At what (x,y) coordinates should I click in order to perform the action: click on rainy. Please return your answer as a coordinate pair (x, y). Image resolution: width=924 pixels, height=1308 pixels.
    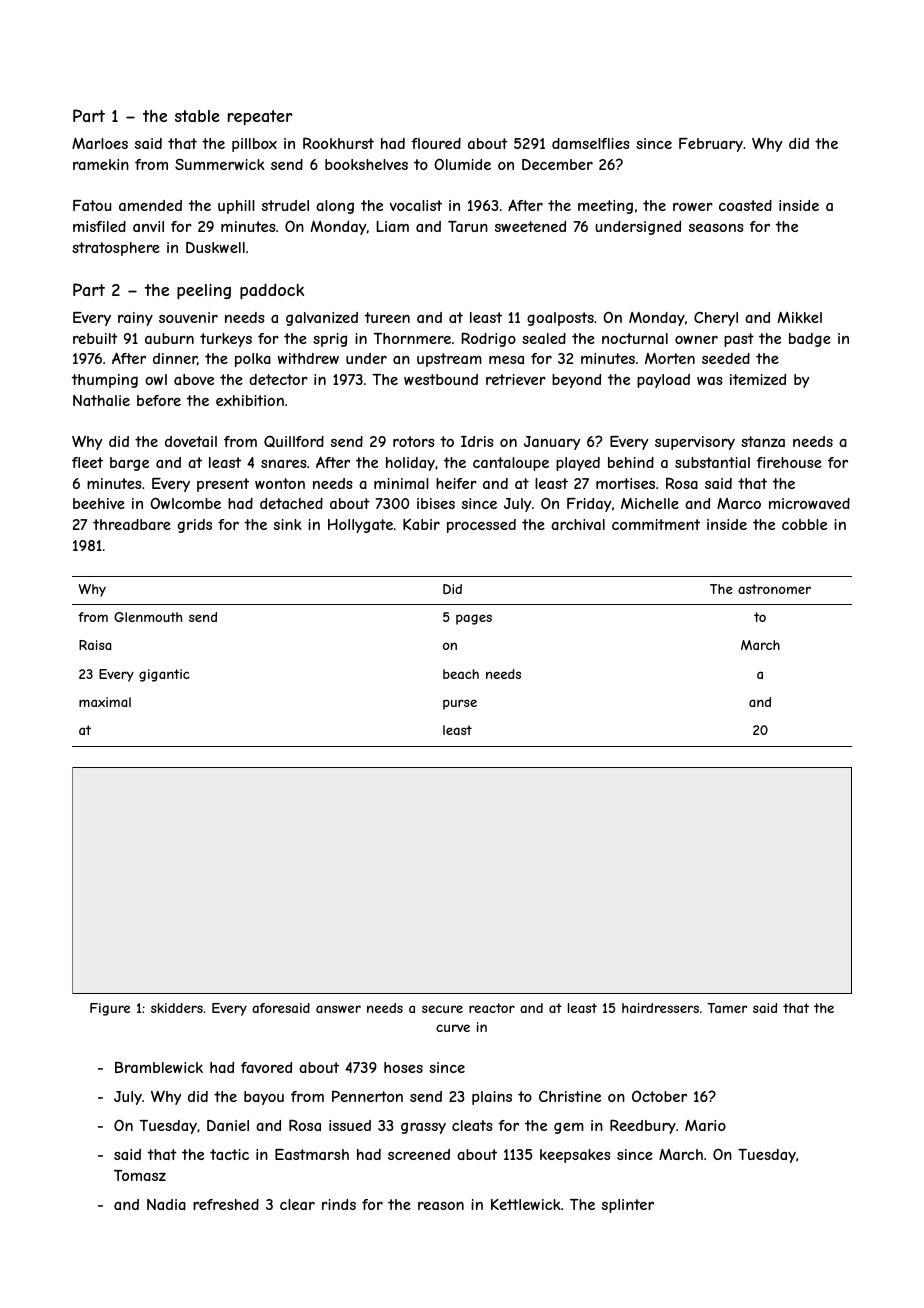
    Looking at the image, I should click on (135, 319).
